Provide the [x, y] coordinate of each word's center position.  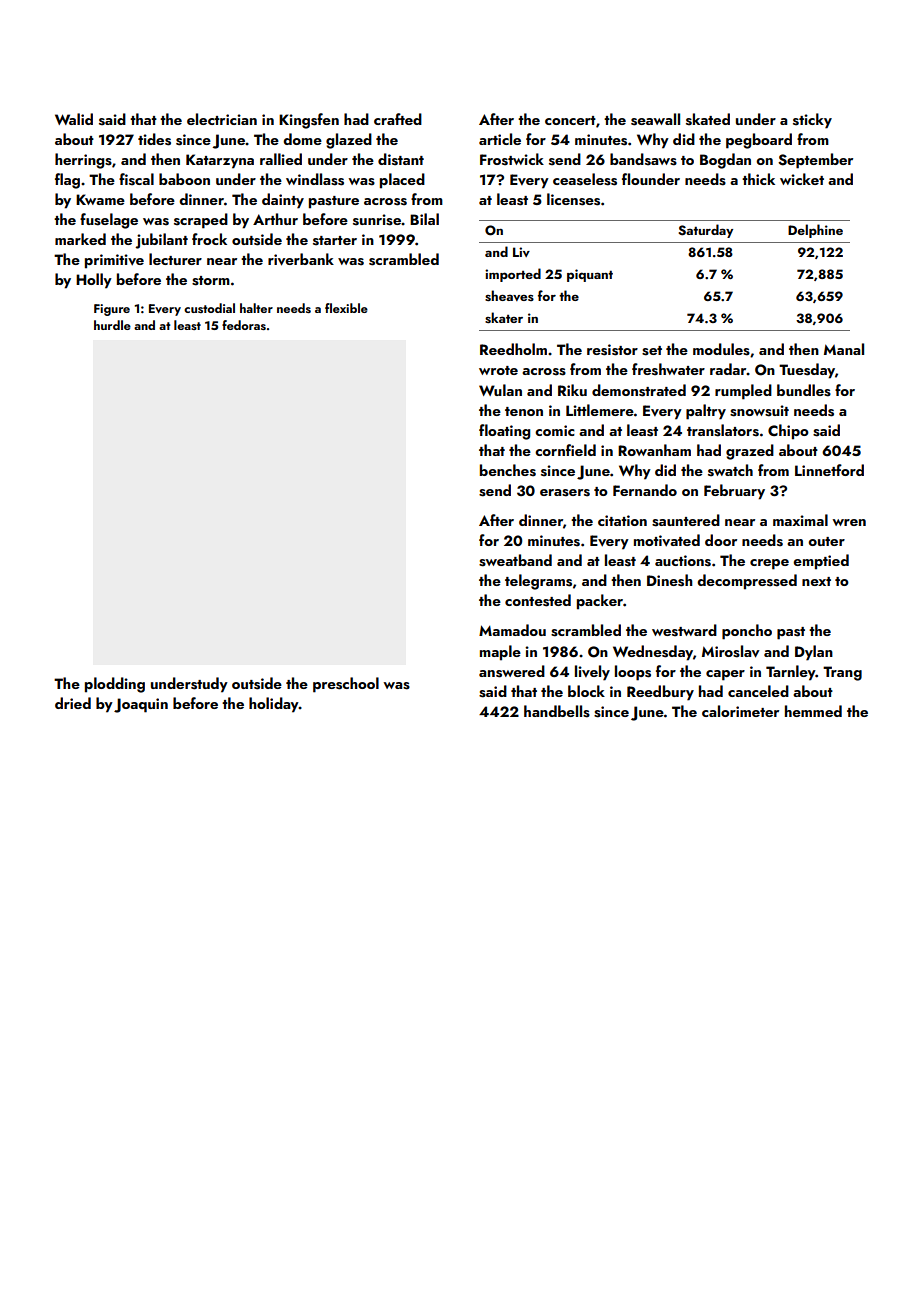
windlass [315, 179]
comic [555, 430]
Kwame [100, 199]
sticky [812, 121]
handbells [557, 711]
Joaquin [141, 705]
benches [508, 470]
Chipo [788, 432]
